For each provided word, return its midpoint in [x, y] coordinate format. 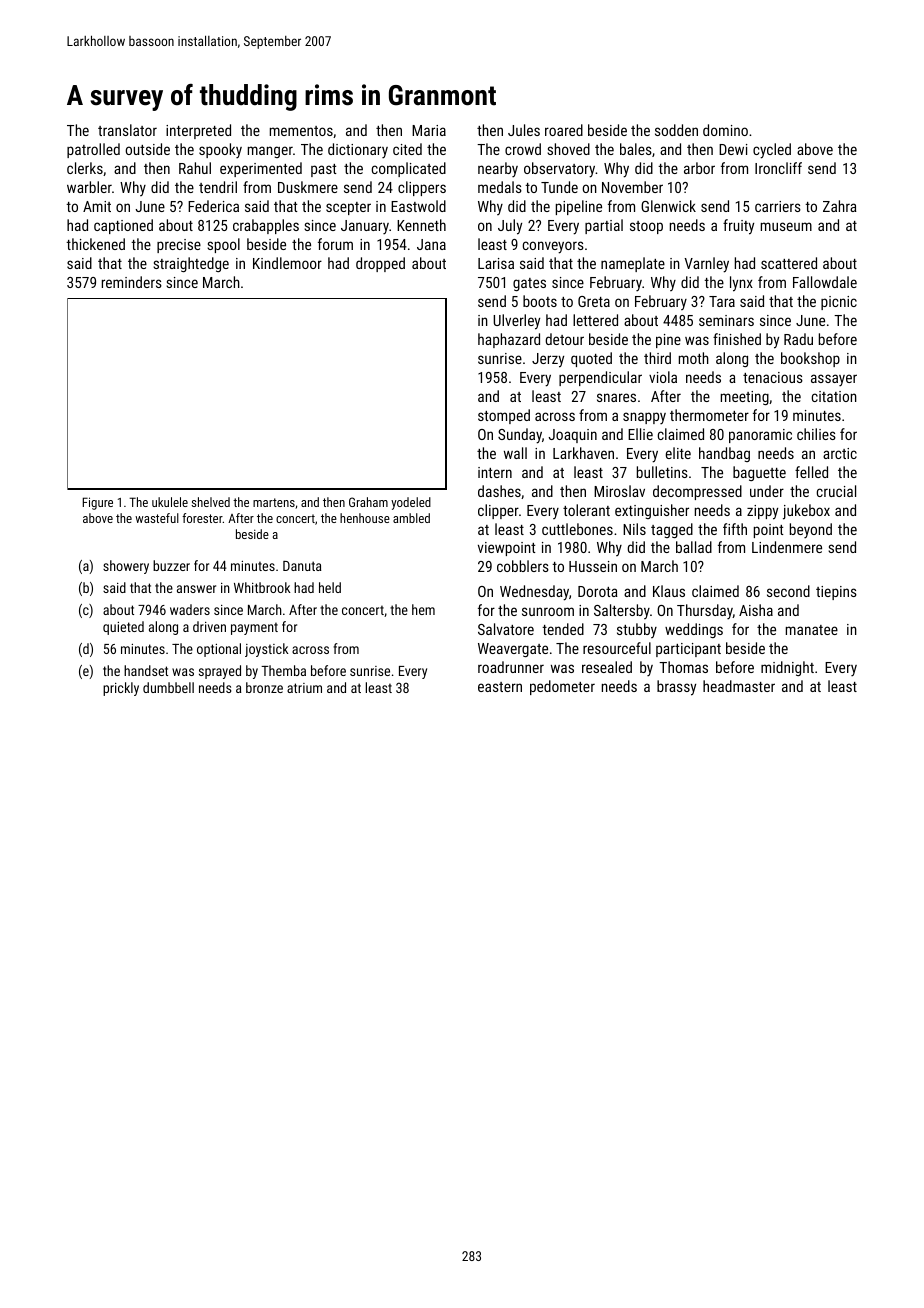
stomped [504, 416]
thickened [95, 244]
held [330, 587]
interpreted [198, 131]
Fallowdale [825, 282]
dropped [380, 264]
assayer [834, 380]
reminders [132, 282]
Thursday [705, 612]
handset [146, 670]
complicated [409, 169]
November [632, 187]
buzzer [171, 565]
